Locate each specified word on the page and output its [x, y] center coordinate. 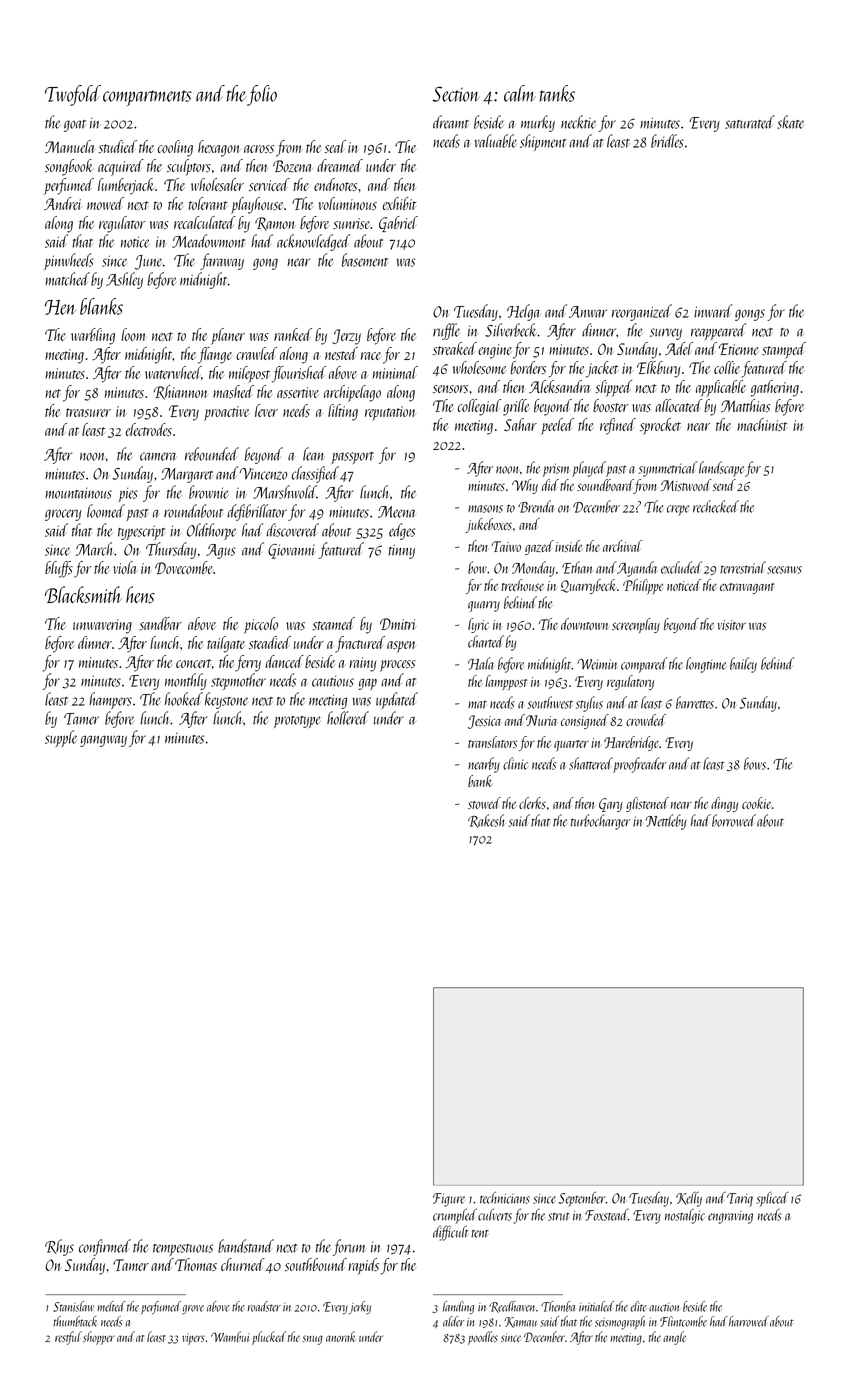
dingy [724, 804]
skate [790, 122]
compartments [147, 98]
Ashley [124, 280]
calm [520, 93]
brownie [208, 492]
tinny [401, 551]
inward [713, 311]
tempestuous [183, 1250]
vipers [193, 1339]
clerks [532, 803]
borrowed [734, 820]
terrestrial [743, 567]
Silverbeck [511, 330]
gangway [103, 741]
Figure [449, 1200]
